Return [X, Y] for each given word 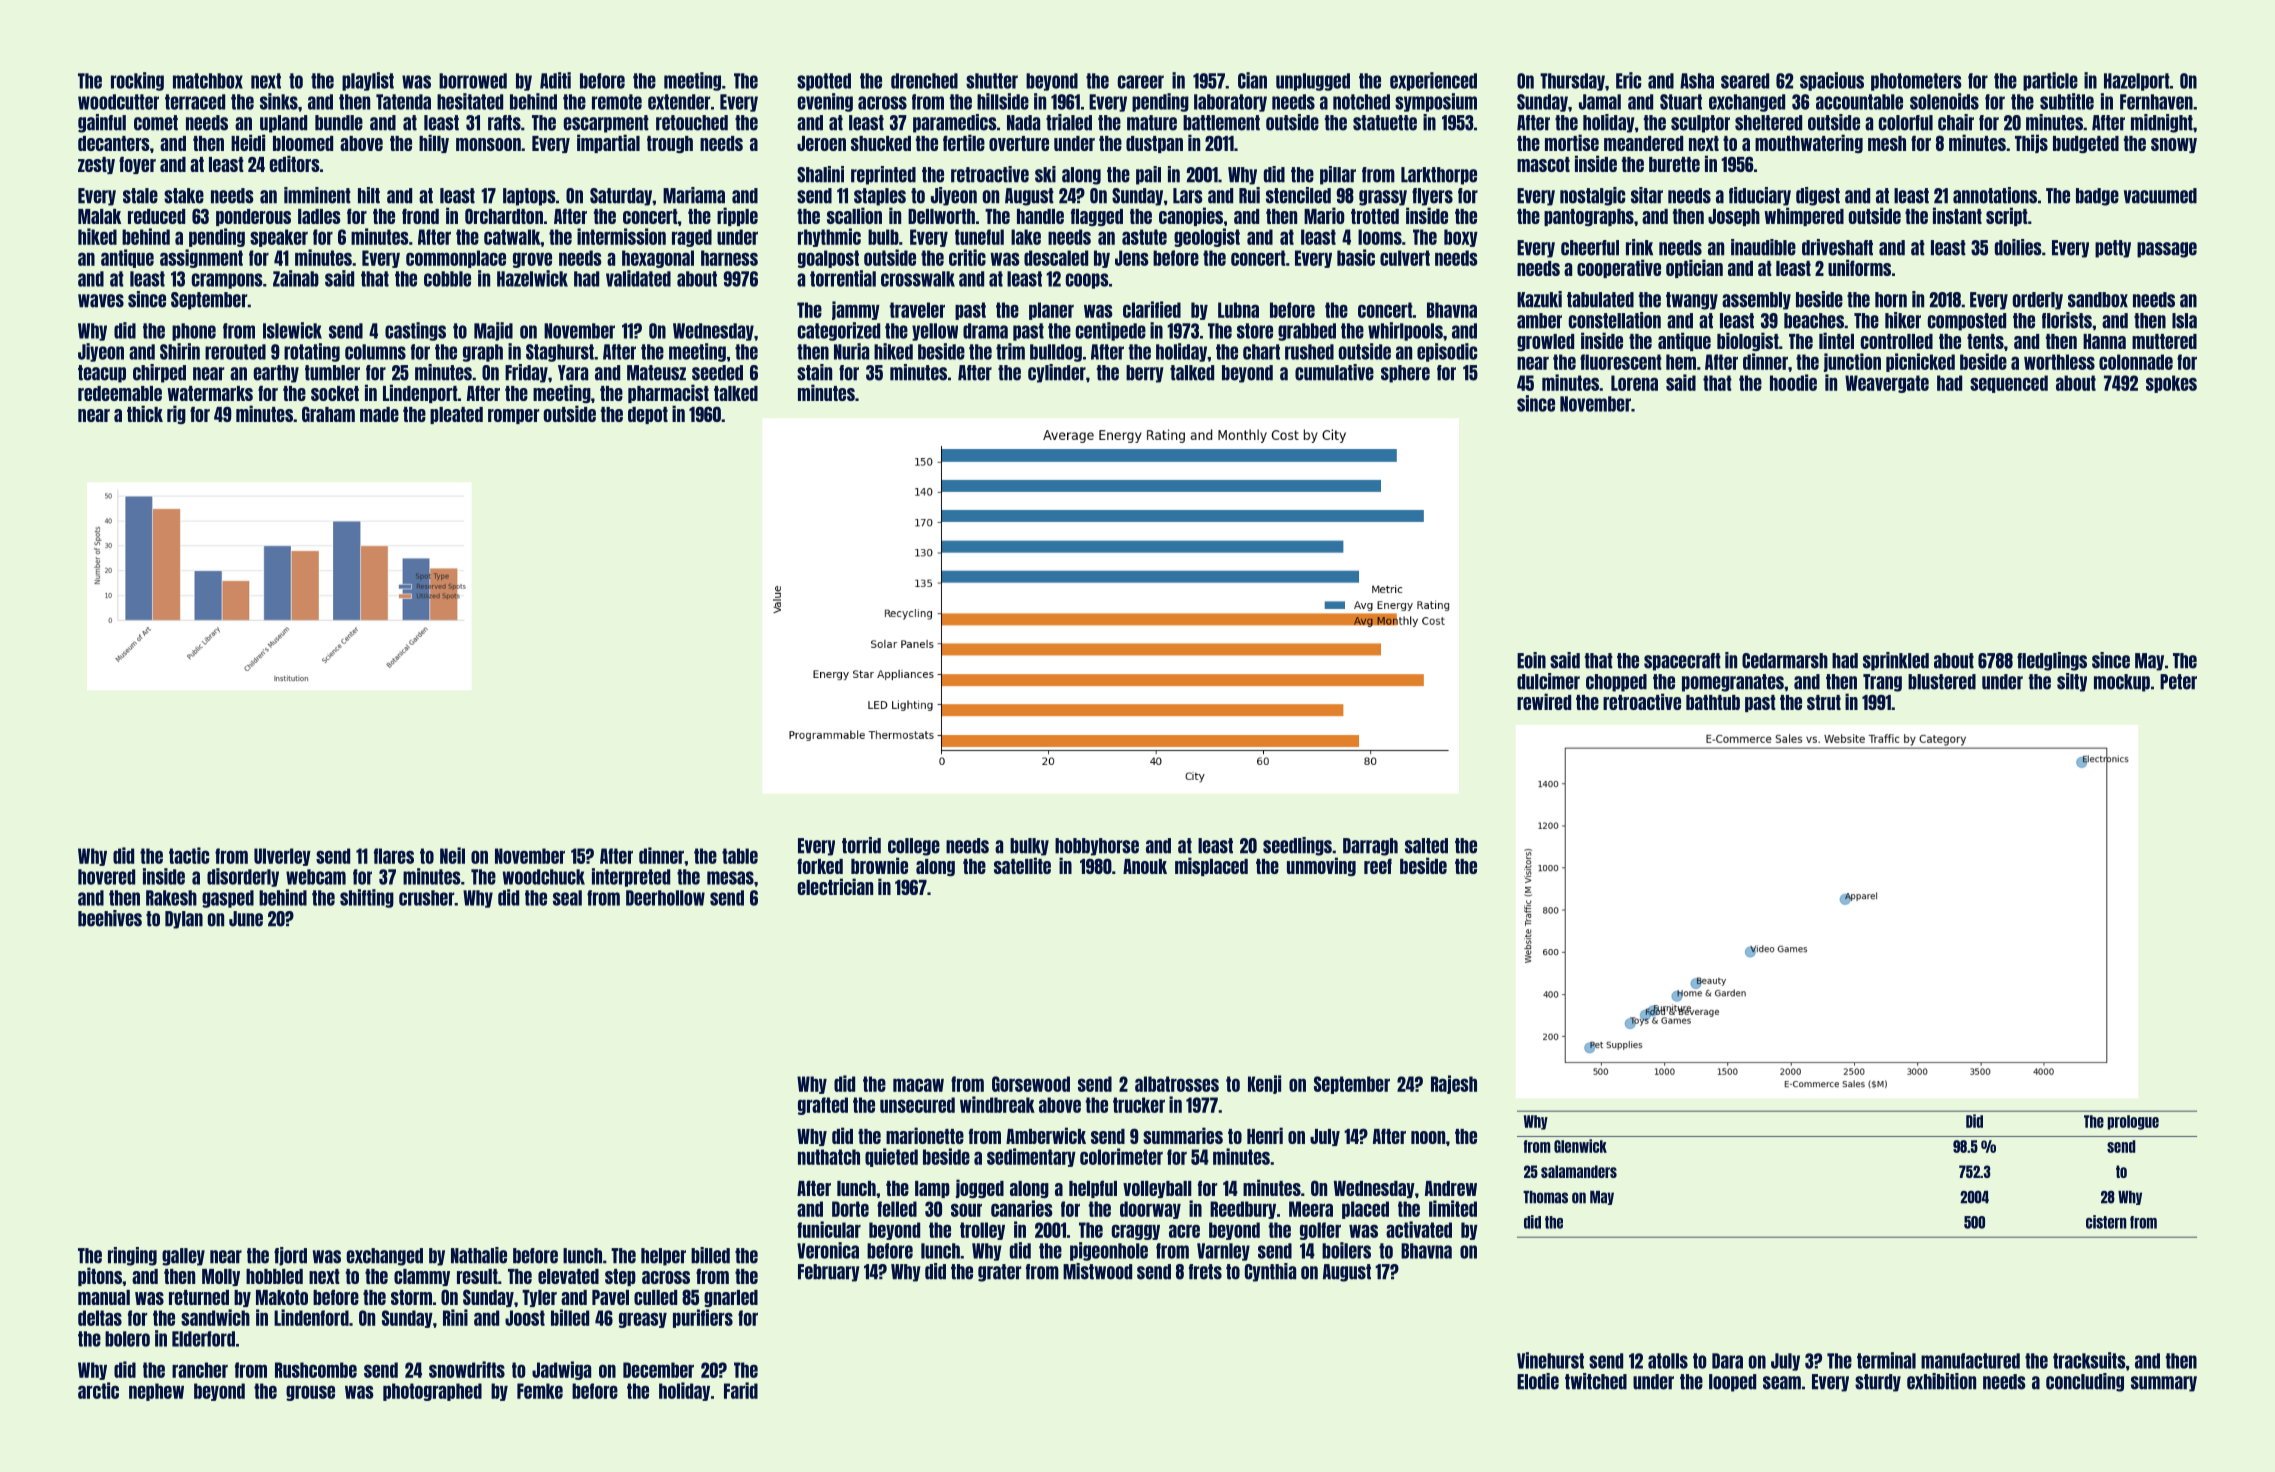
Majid [493, 331]
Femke [540, 1391]
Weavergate [1887, 384]
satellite [1022, 865]
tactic [189, 855]
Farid [741, 1390]
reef [1378, 866]
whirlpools [1405, 331]
